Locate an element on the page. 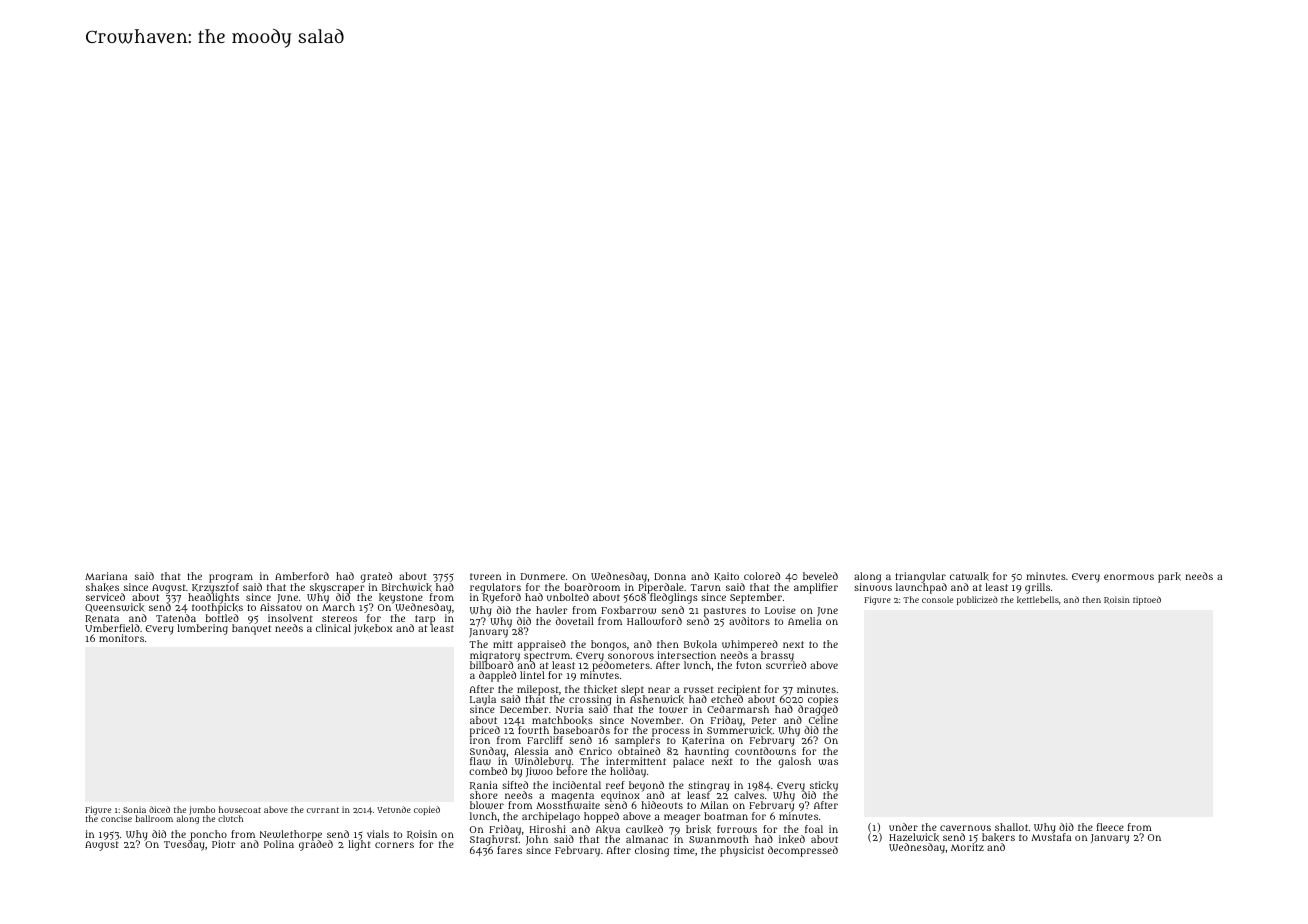 Image resolution: width=1308 pixels, height=924 pixels. Layla is located at coordinates (483, 700).
